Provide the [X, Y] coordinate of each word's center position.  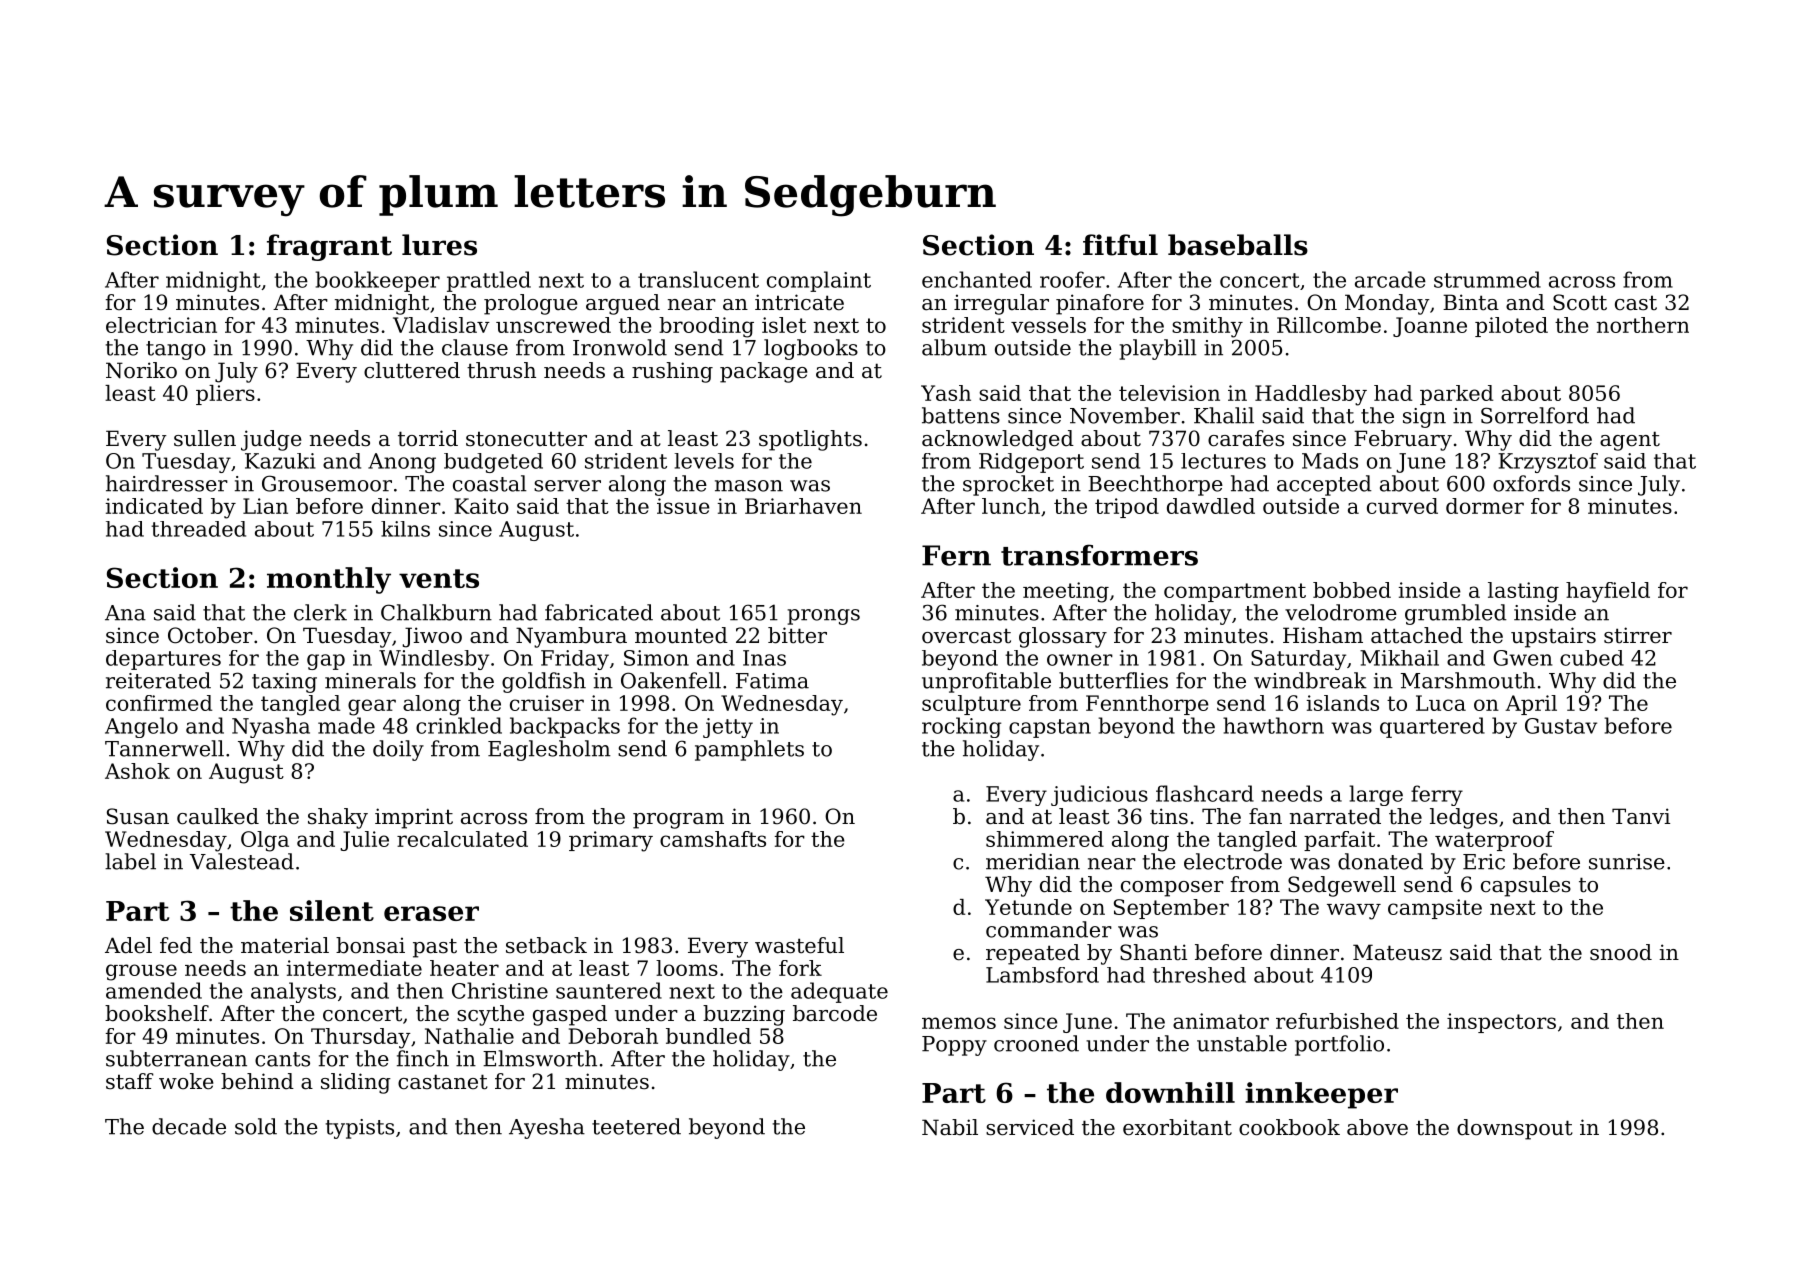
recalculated [462, 839]
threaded [198, 529]
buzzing [744, 1015]
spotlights [810, 440]
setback [546, 945]
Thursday [361, 1038]
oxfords [1531, 483]
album [954, 347]
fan [1265, 816]
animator [1221, 1021]
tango [176, 350]
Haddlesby [1311, 395]
